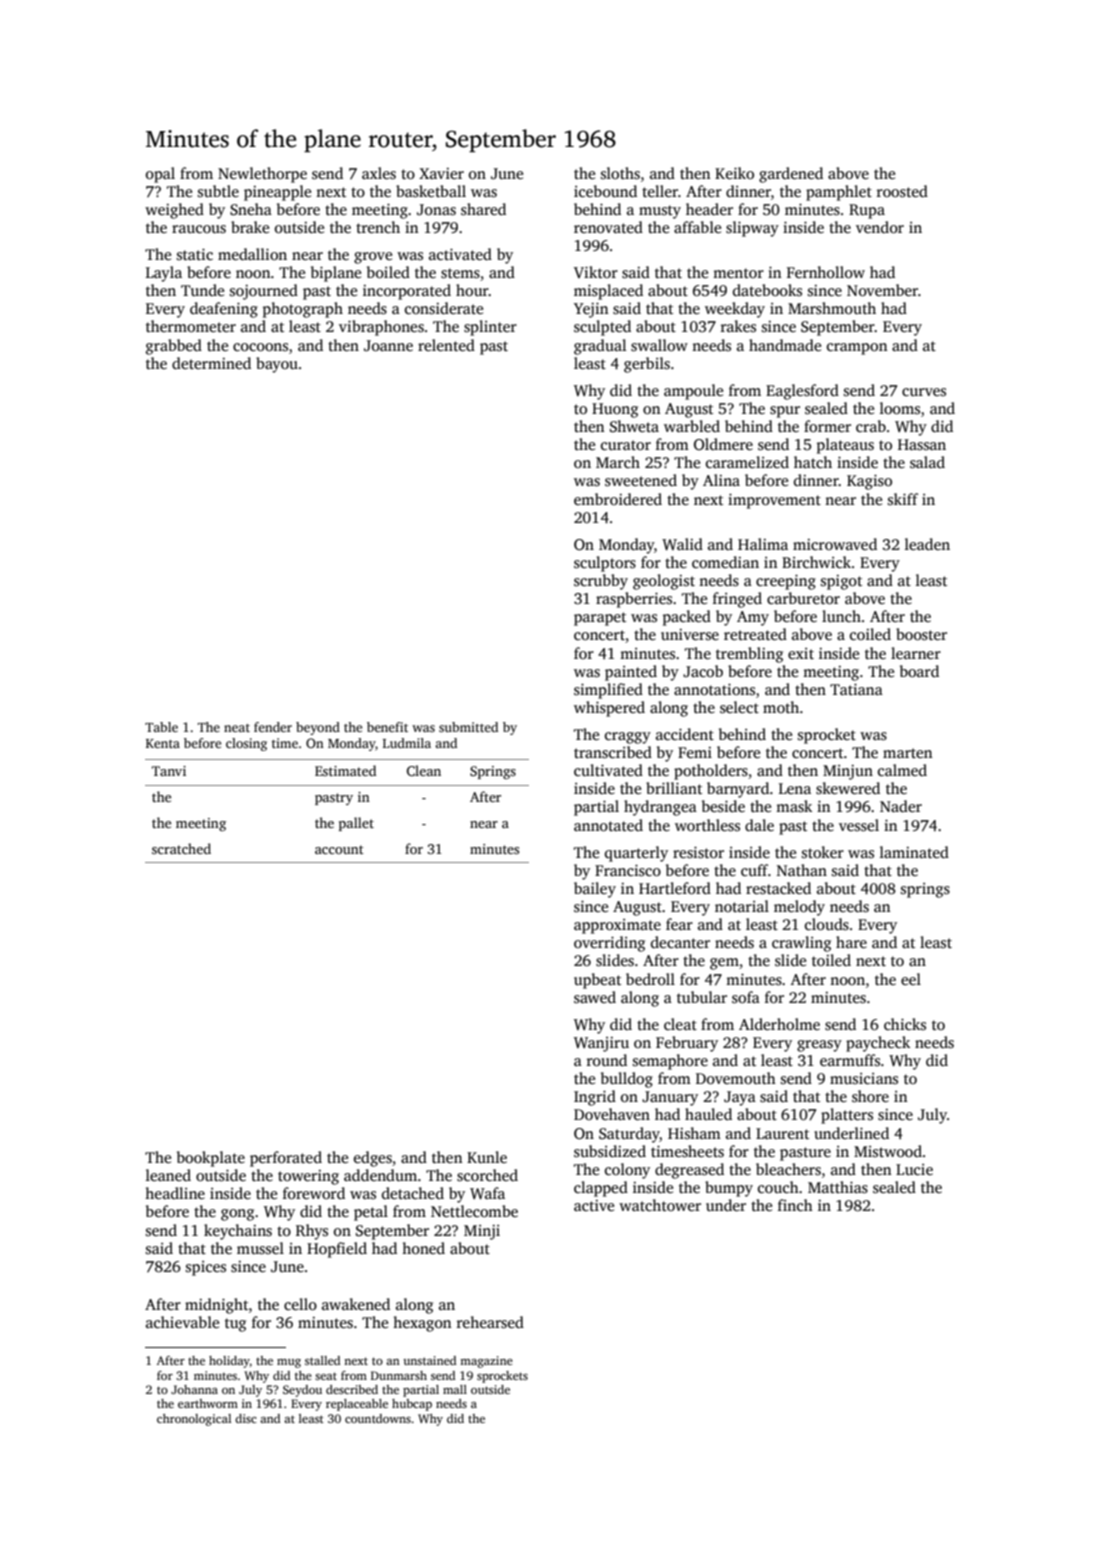  What do you see at coordinates (455, 1389) in the screenshot?
I see `mall` at bounding box center [455, 1389].
